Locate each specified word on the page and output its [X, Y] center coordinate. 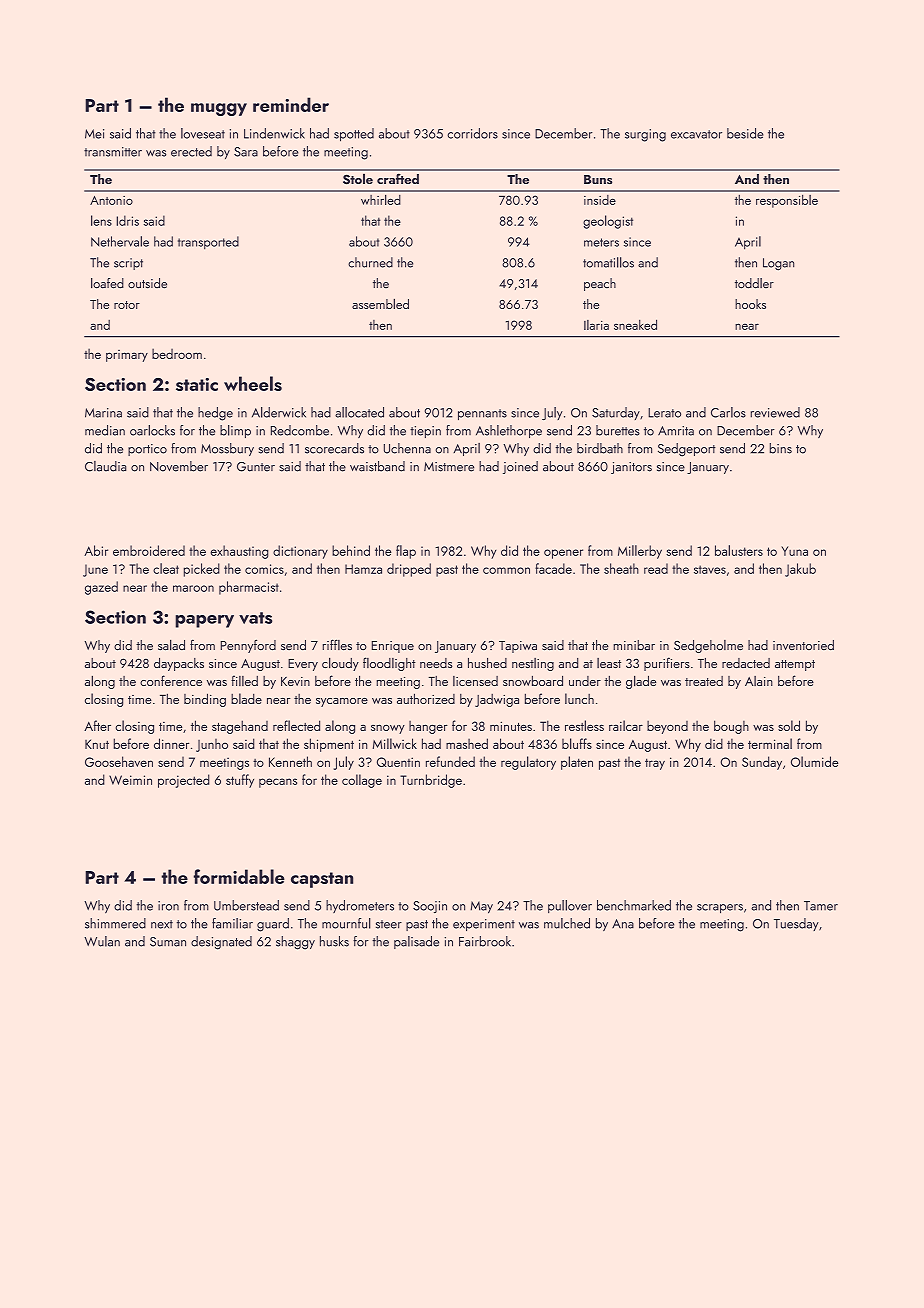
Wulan [102, 941]
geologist [608, 222]
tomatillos [608, 262]
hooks [750, 304]
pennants [482, 414]
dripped [409, 570]
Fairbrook [485, 941]
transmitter [113, 152]
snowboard [533, 681]
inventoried [803, 645]
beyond [667, 727]
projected [184, 781]
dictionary [300, 552]
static [197, 384]
